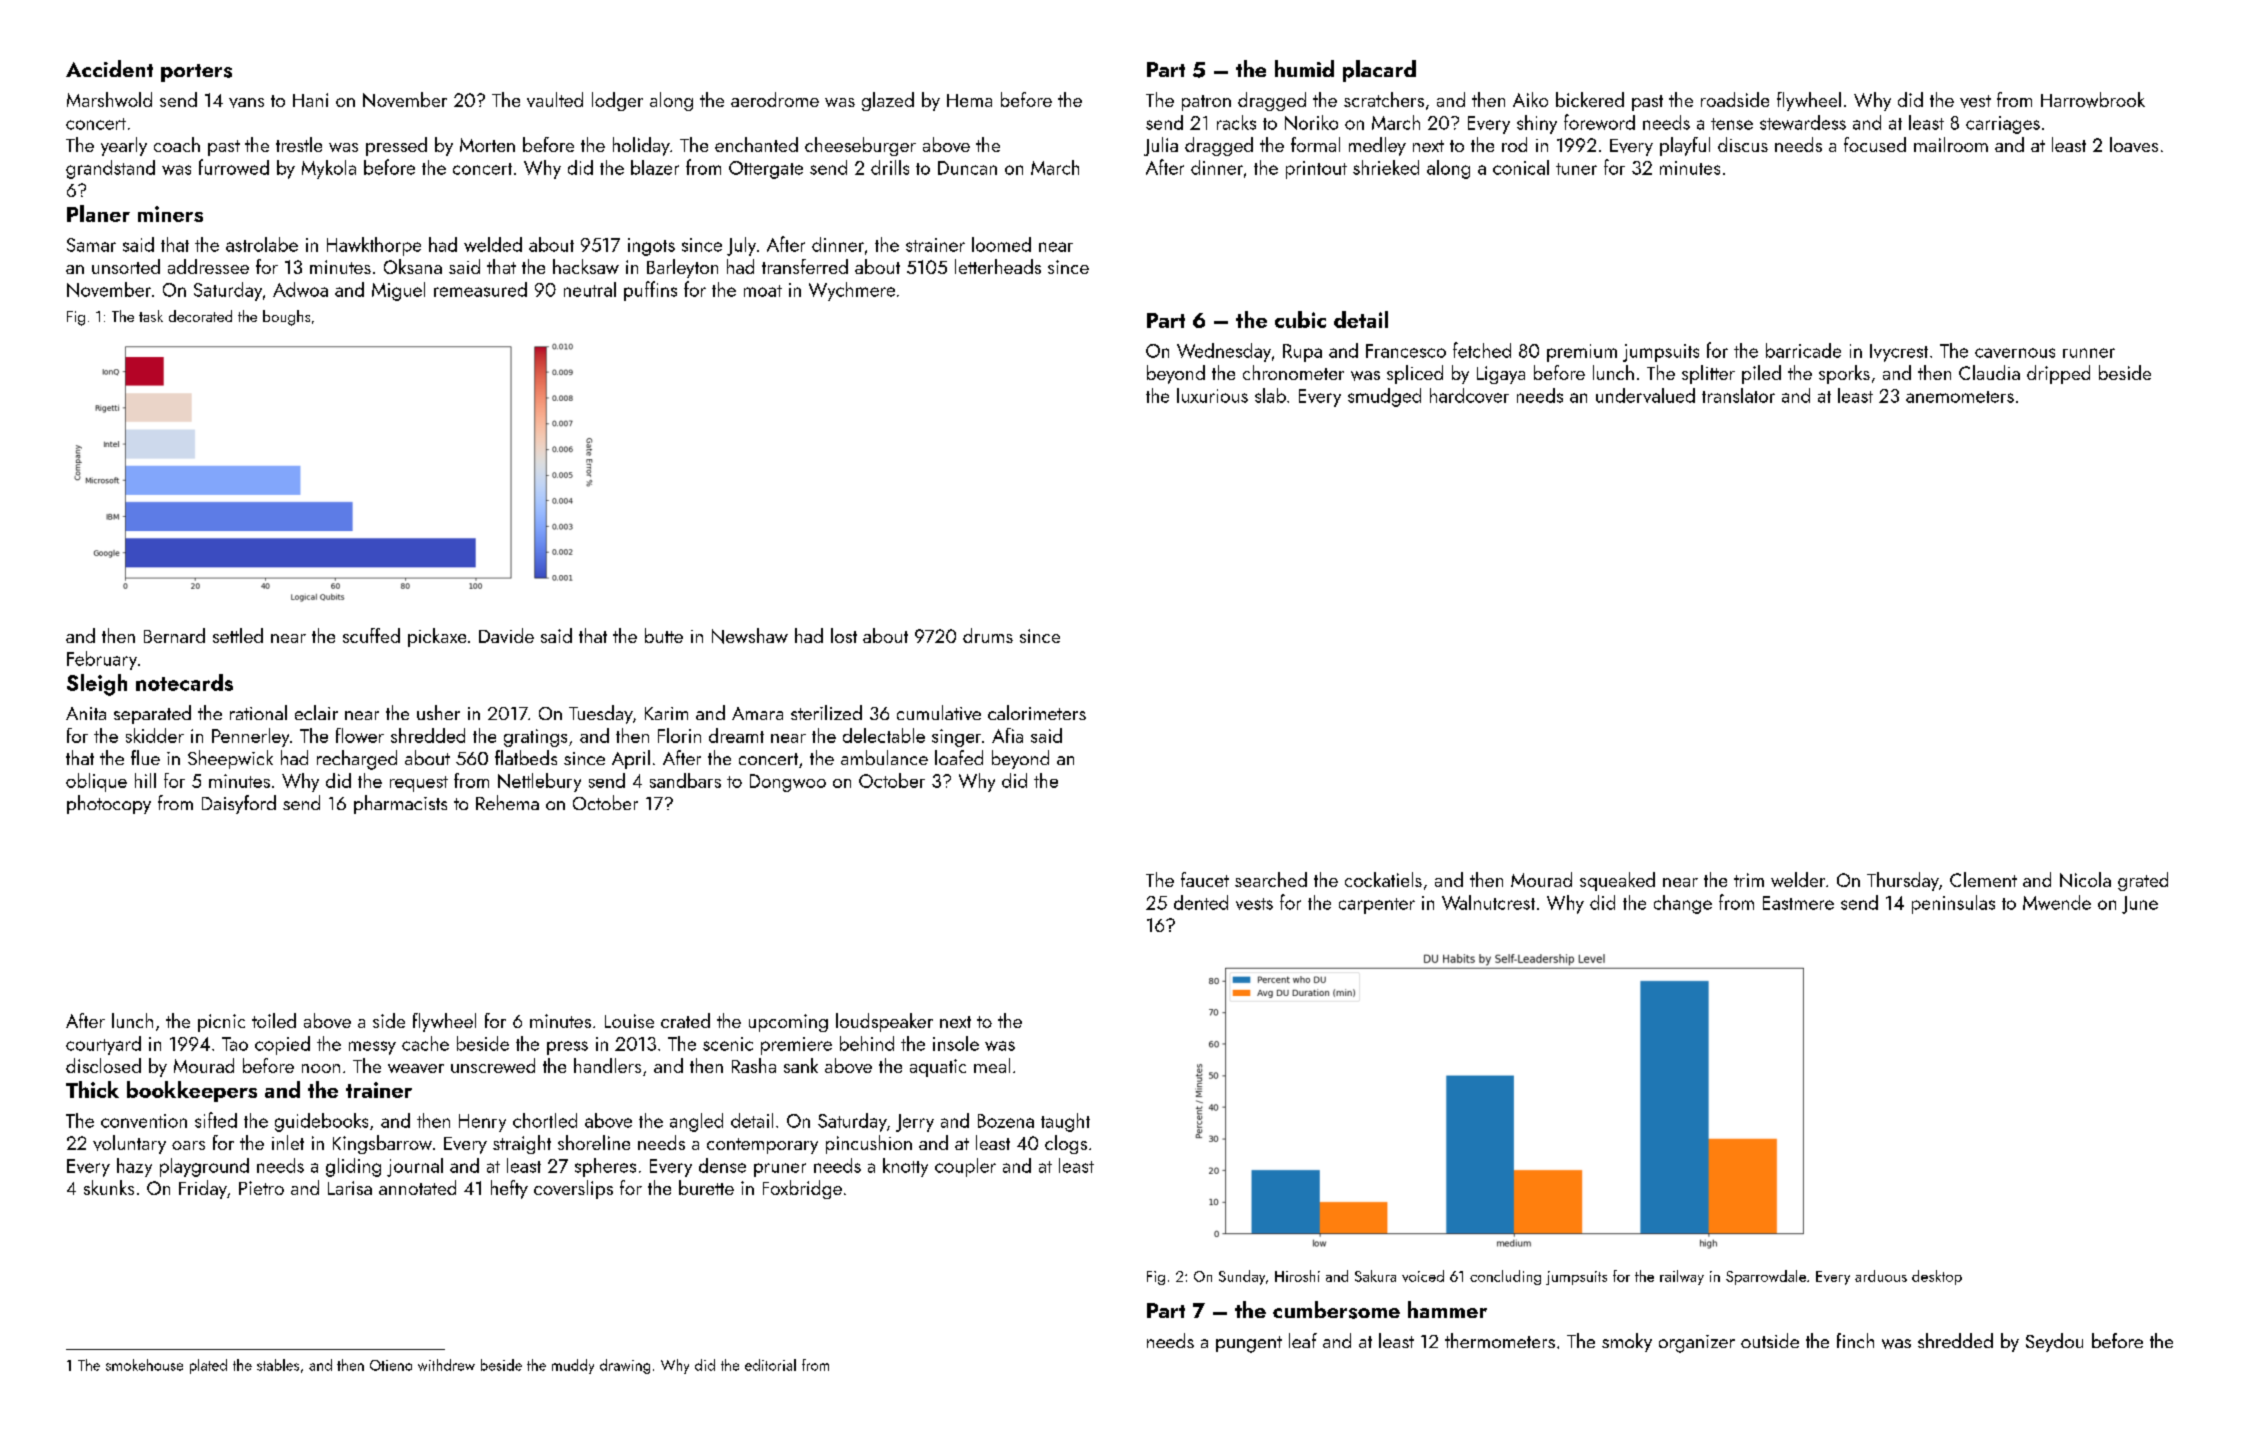  What do you see at coordinates (1304, 68) in the screenshot?
I see `humid` at bounding box center [1304, 68].
